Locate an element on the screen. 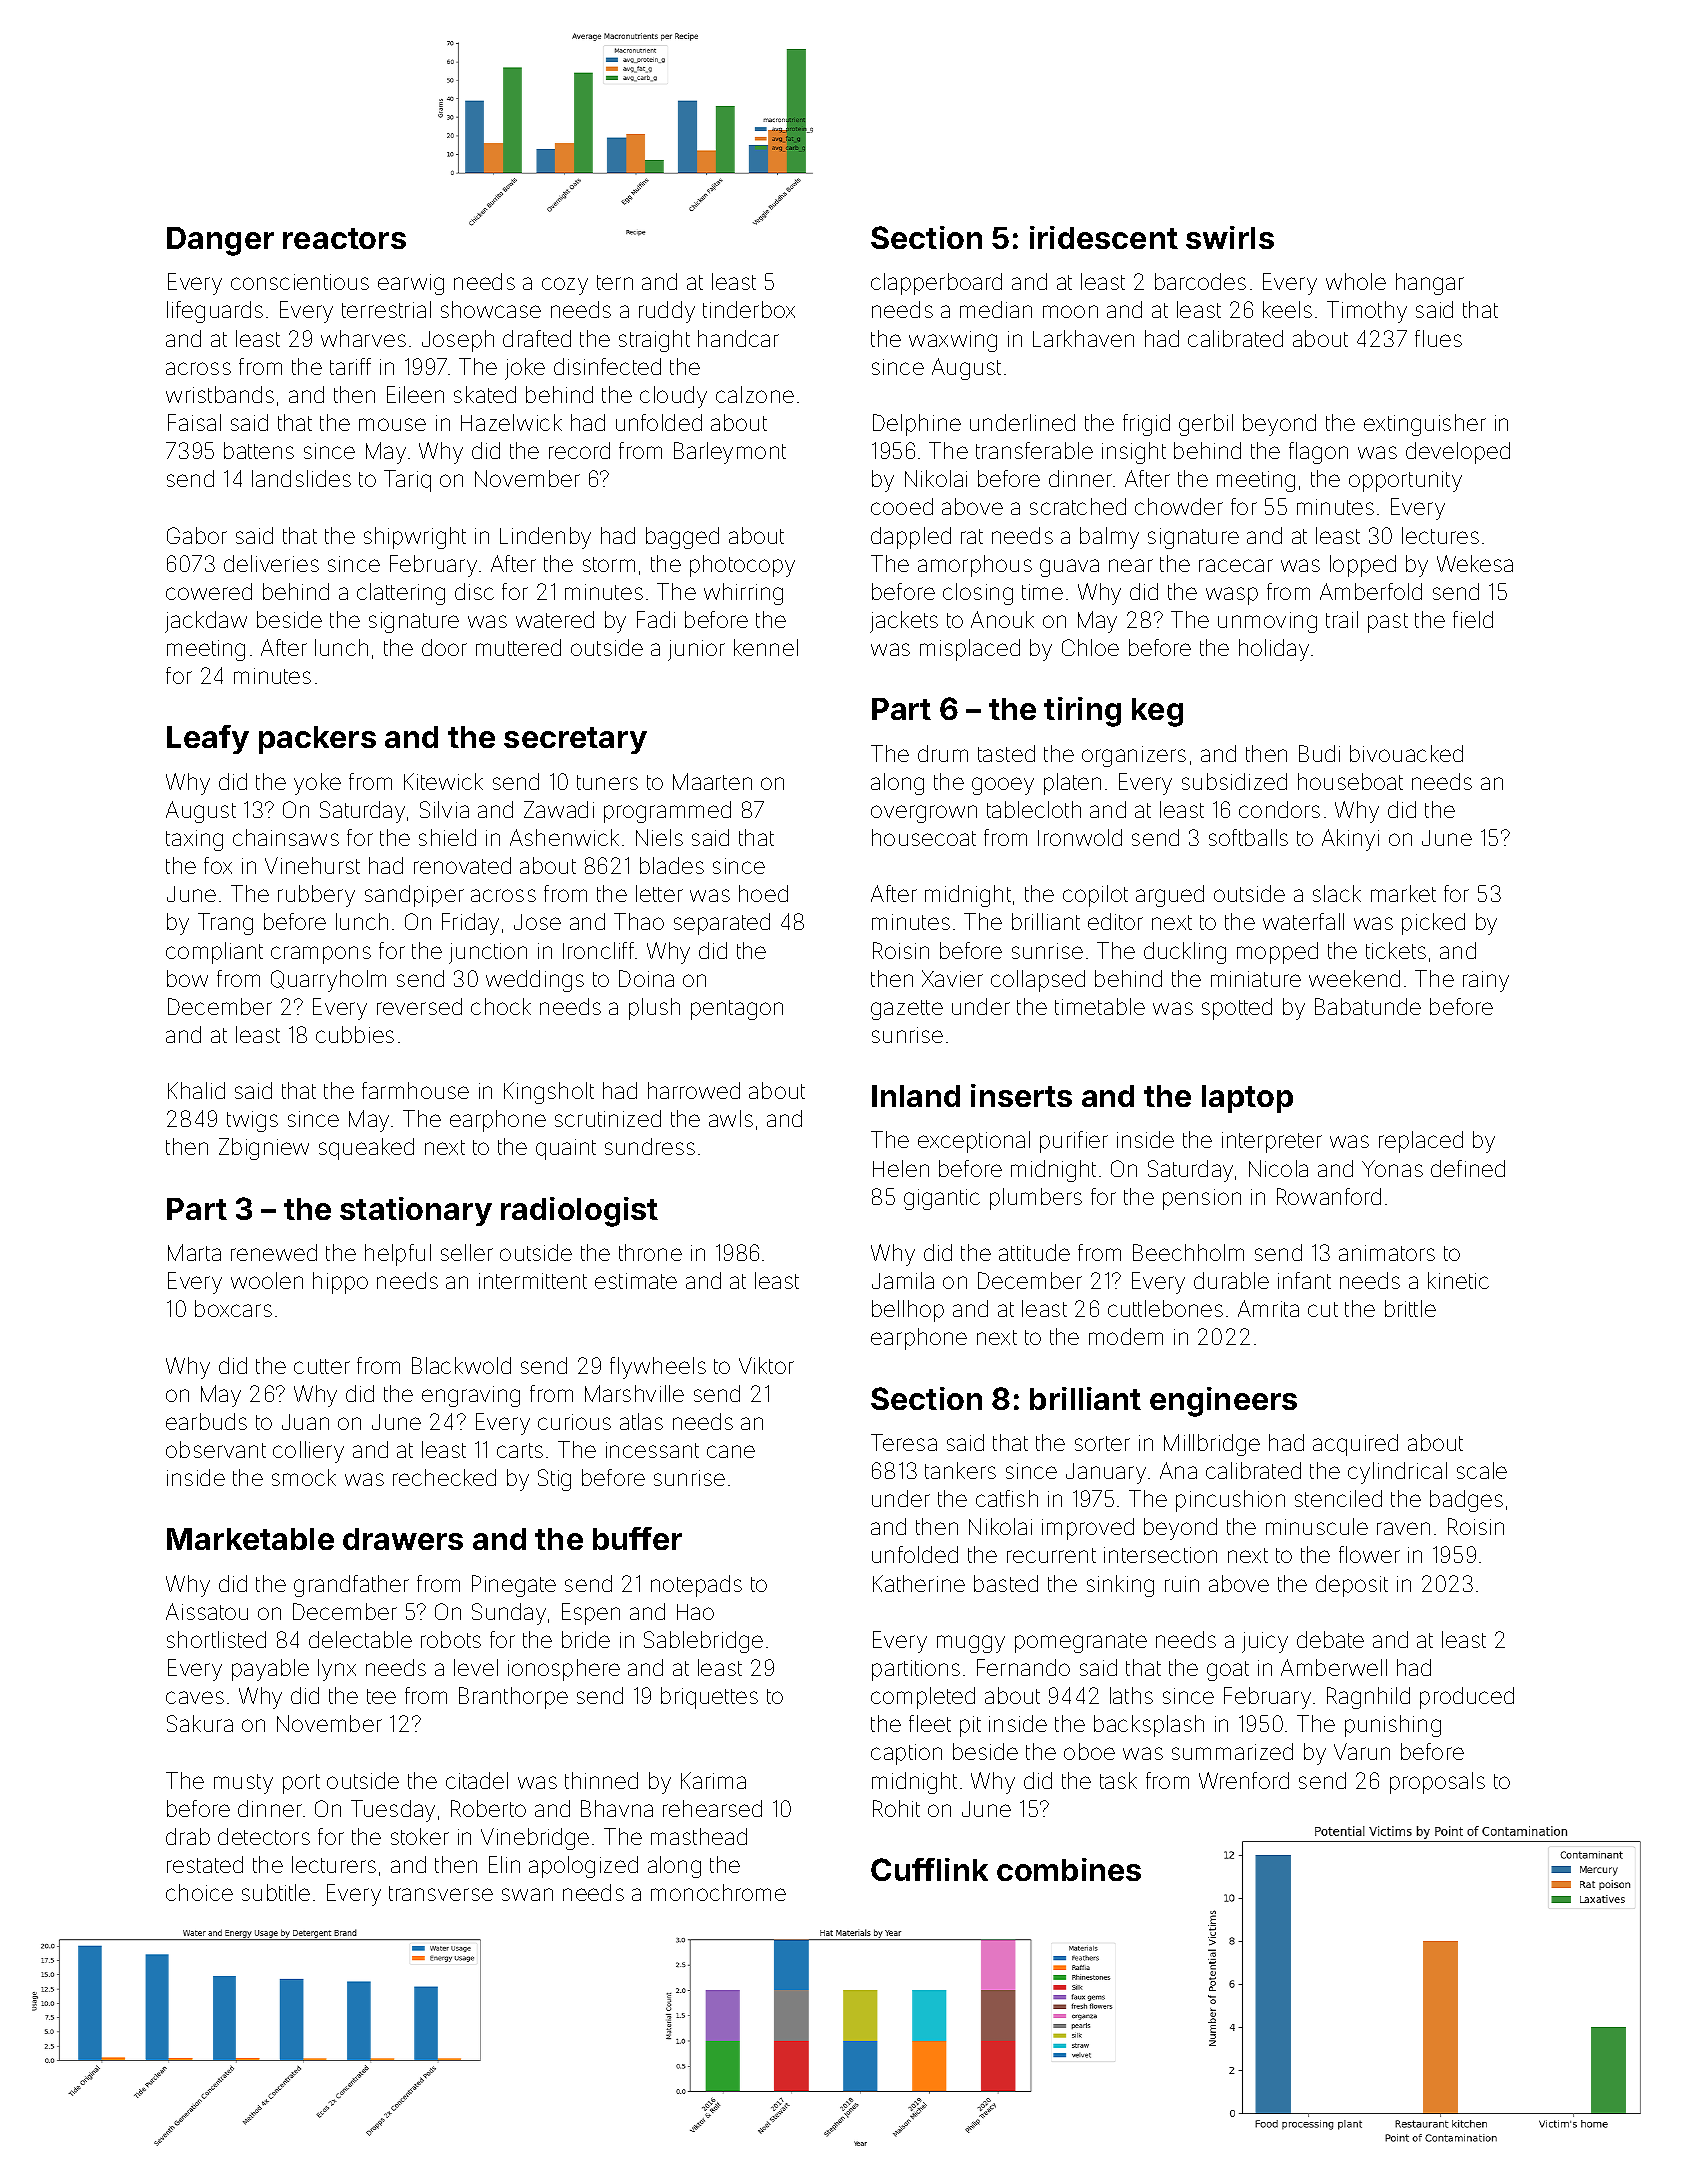  Tariq is located at coordinates (407, 481).
